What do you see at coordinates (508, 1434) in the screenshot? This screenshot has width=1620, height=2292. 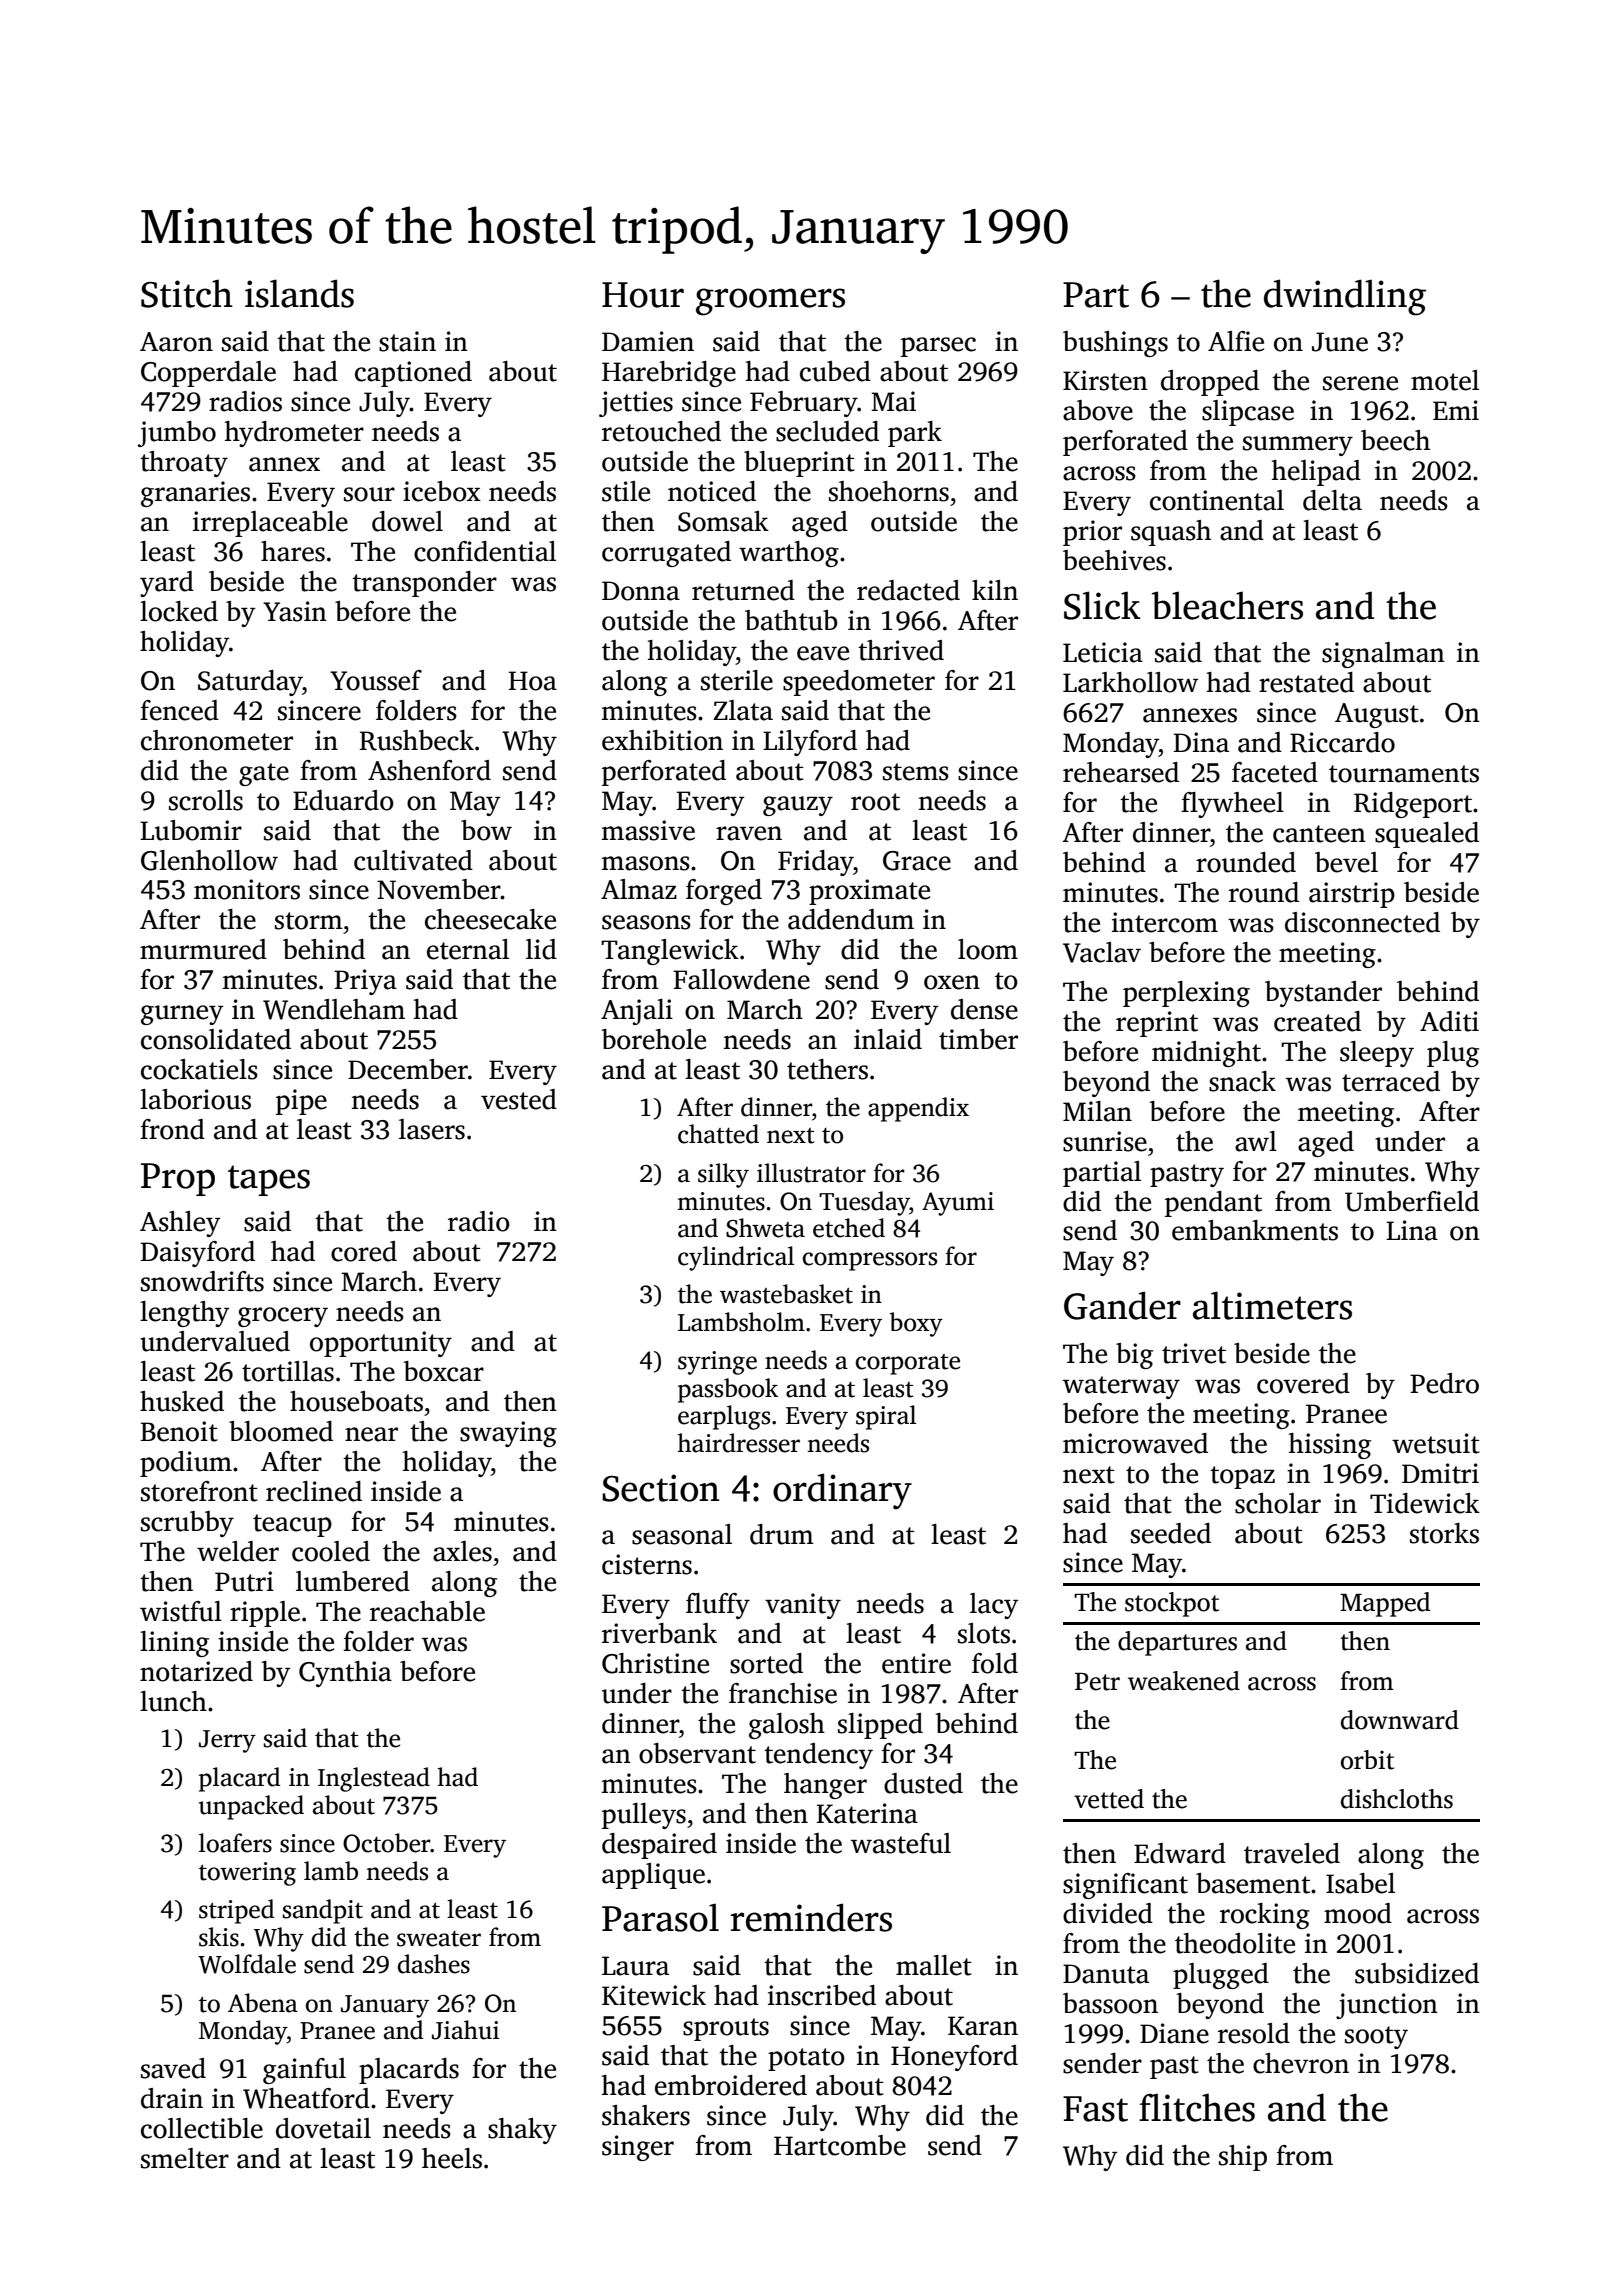 I see `swaying` at bounding box center [508, 1434].
